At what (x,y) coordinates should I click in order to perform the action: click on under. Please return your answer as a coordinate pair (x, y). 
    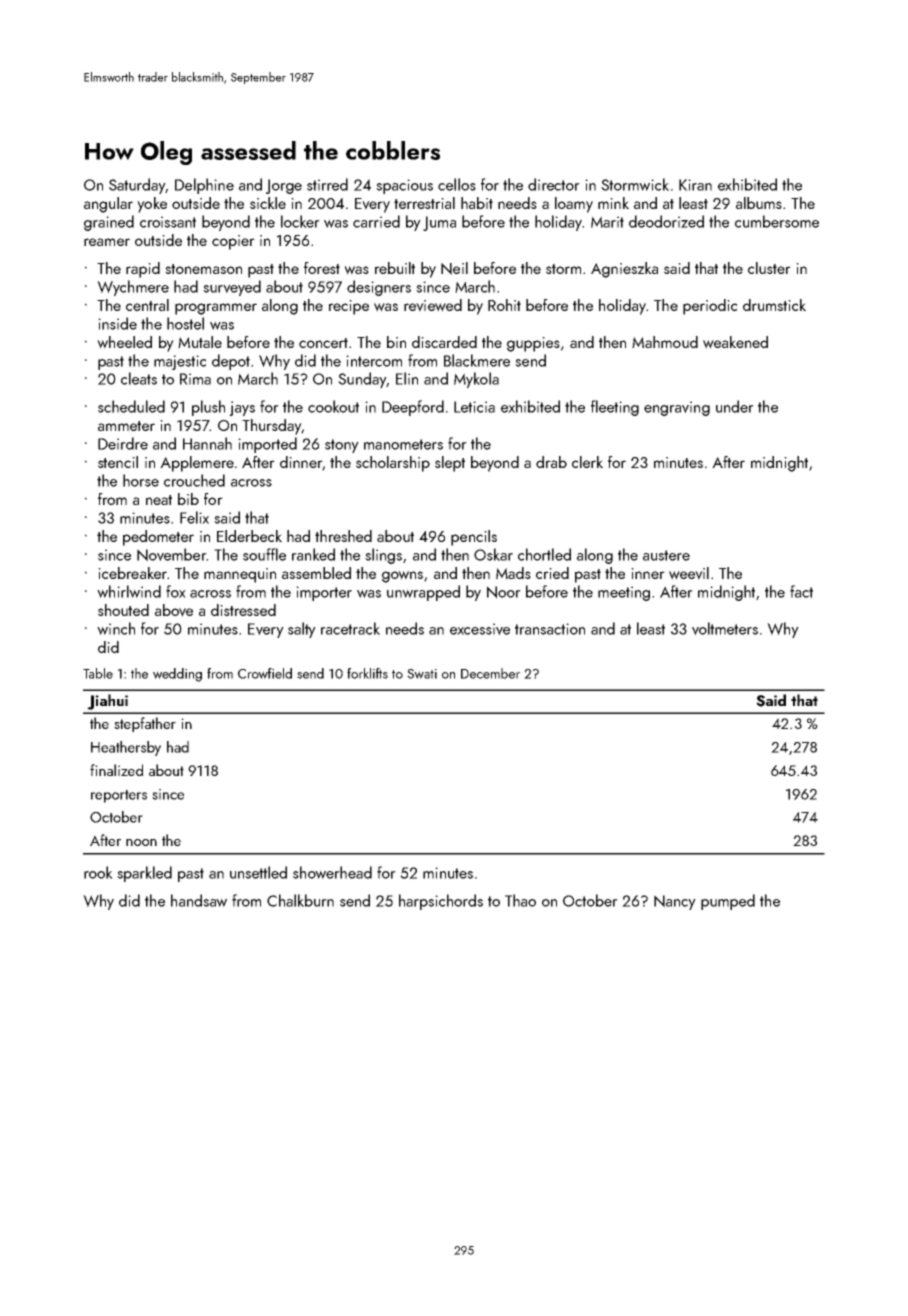
    Looking at the image, I should click on (735, 406).
